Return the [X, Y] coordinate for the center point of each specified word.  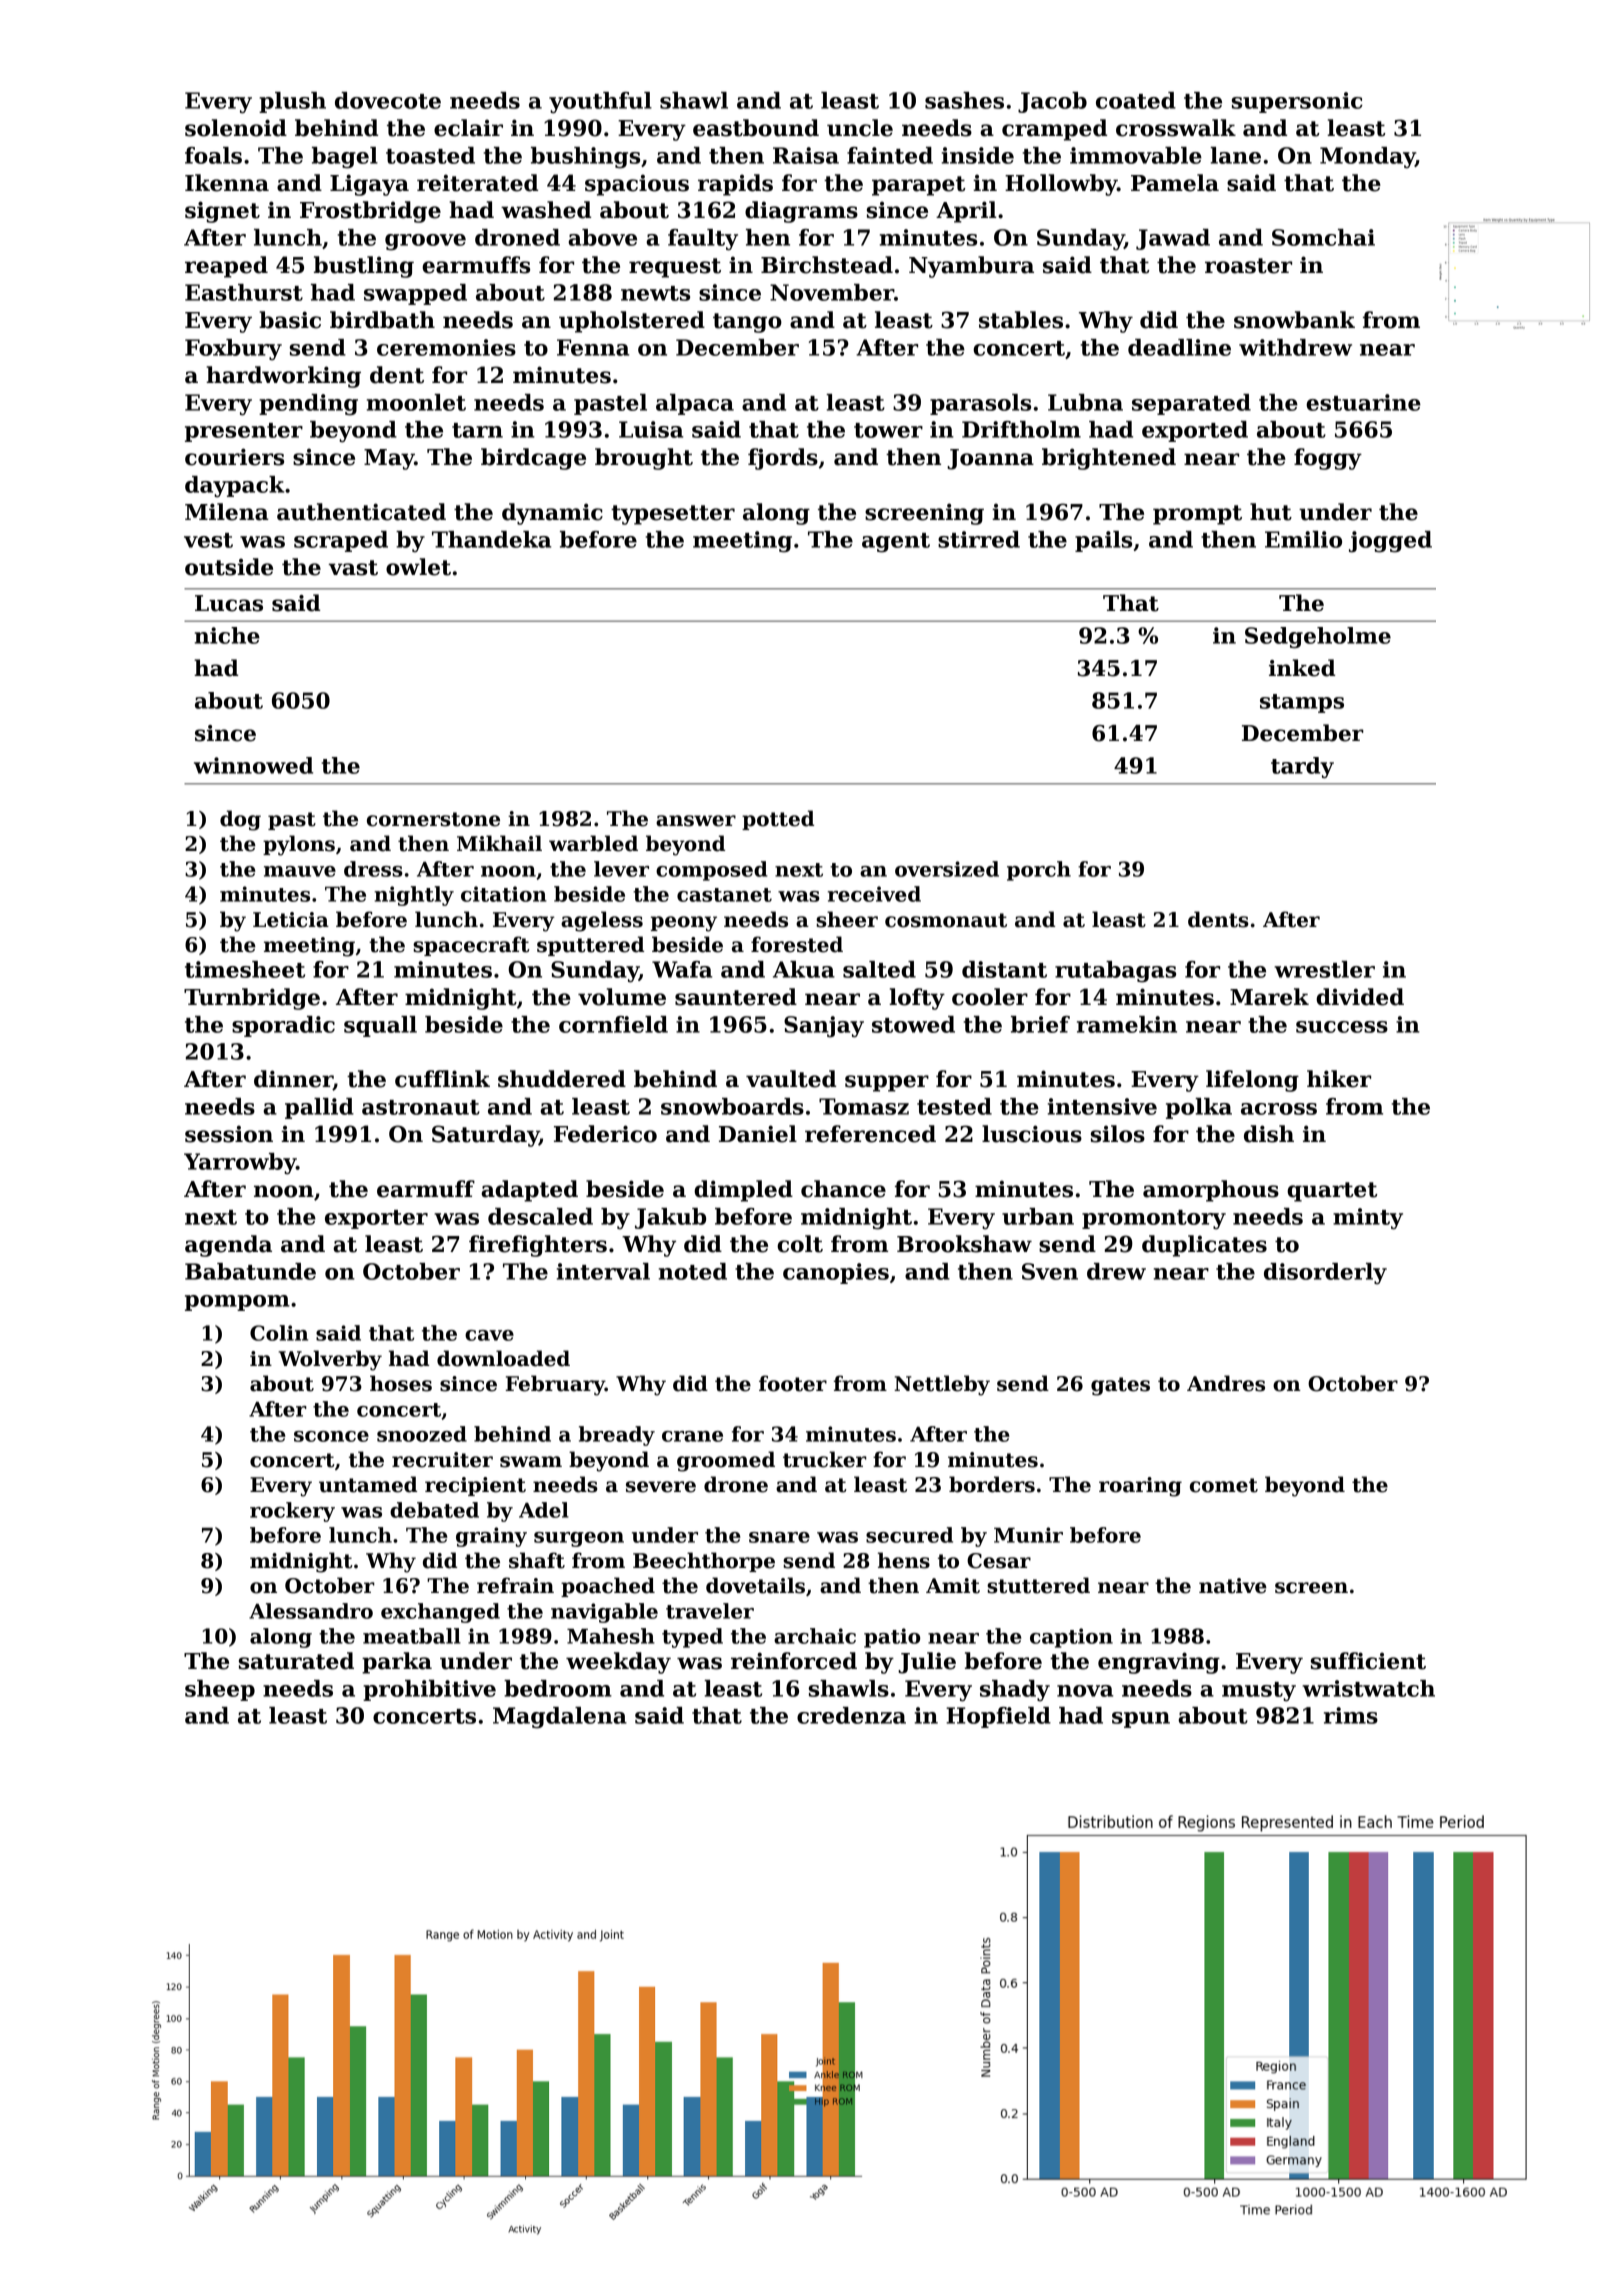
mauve [300, 871]
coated [1136, 100]
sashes [964, 100]
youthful [600, 103]
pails [1103, 541]
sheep [220, 1690]
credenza [851, 1715]
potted [778, 820]
